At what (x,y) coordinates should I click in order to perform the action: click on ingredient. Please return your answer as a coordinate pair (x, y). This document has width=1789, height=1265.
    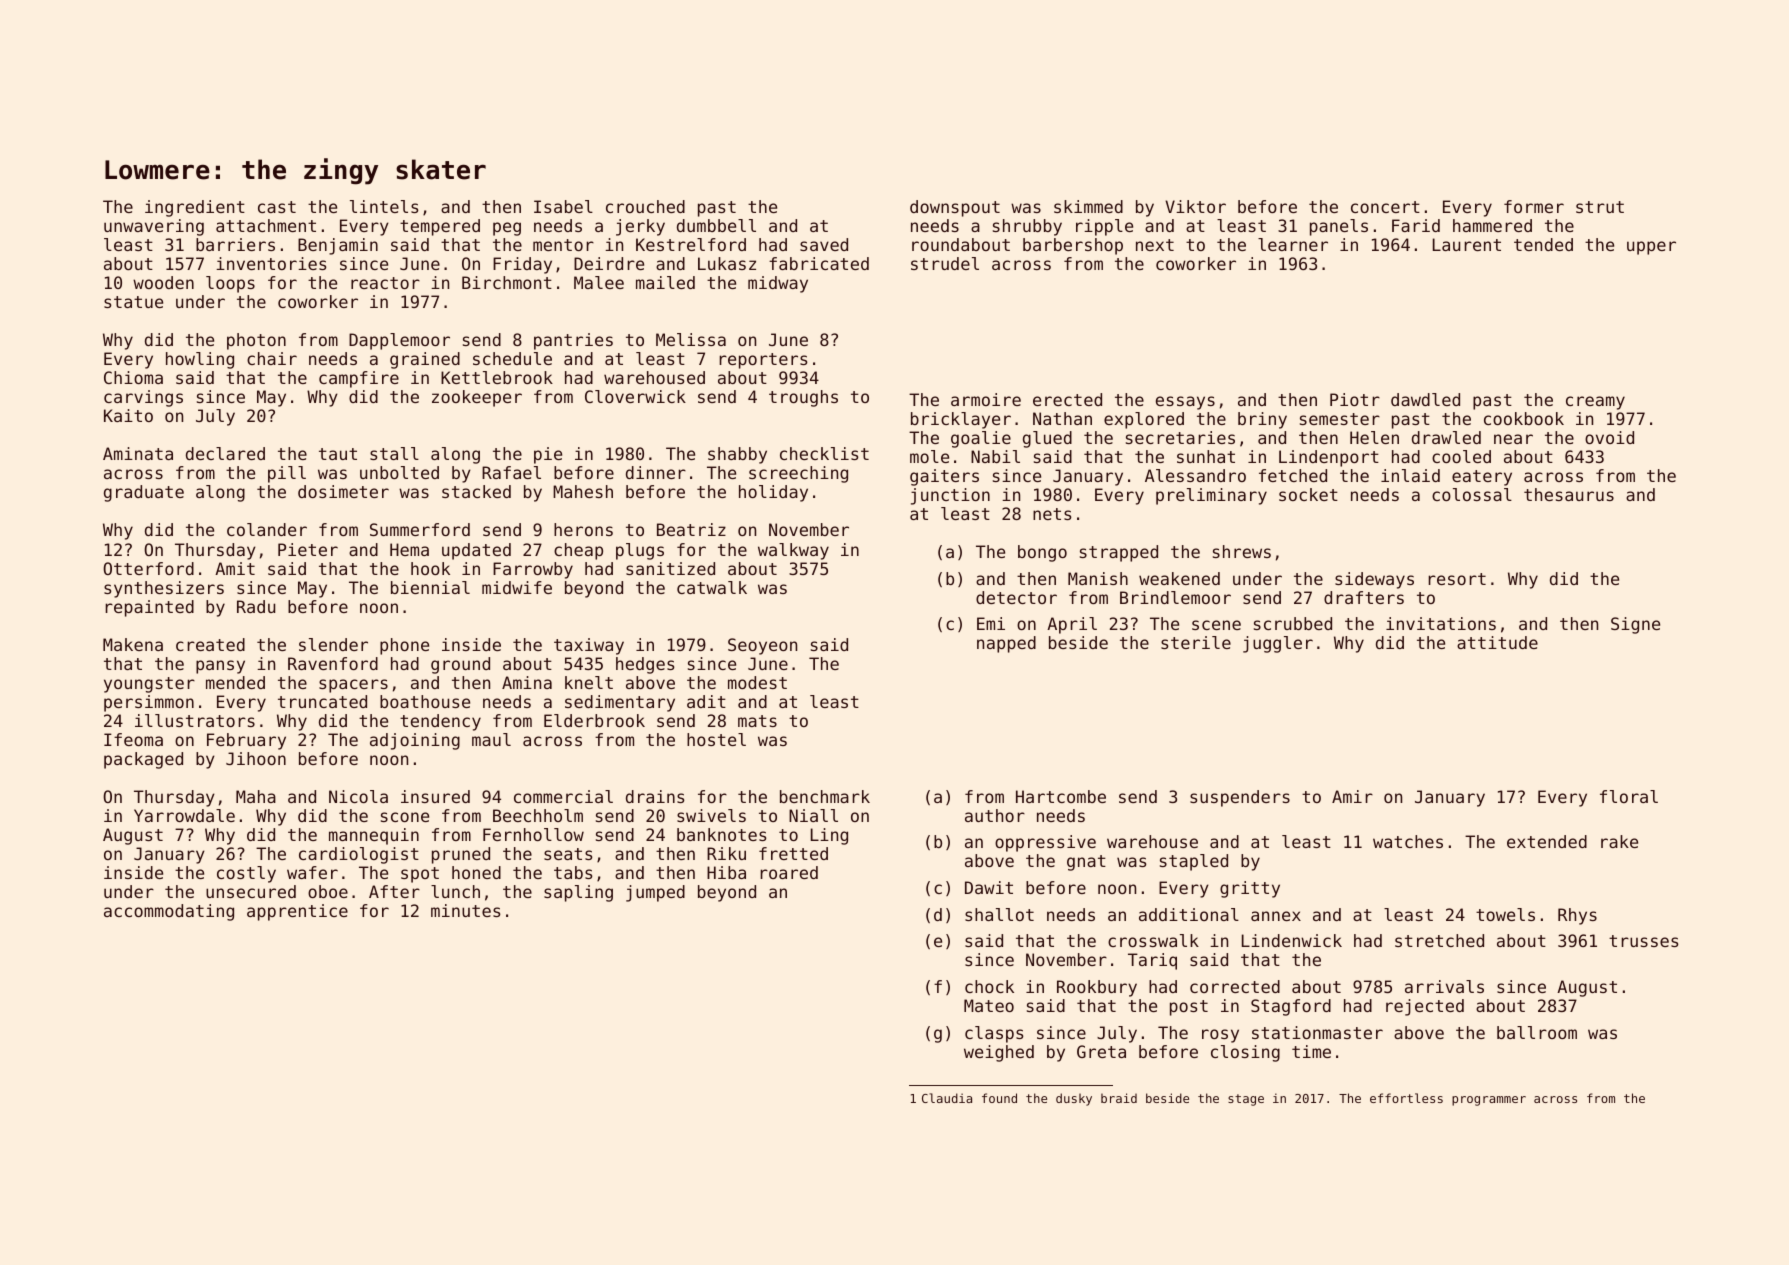
    Looking at the image, I should click on (195, 208).
